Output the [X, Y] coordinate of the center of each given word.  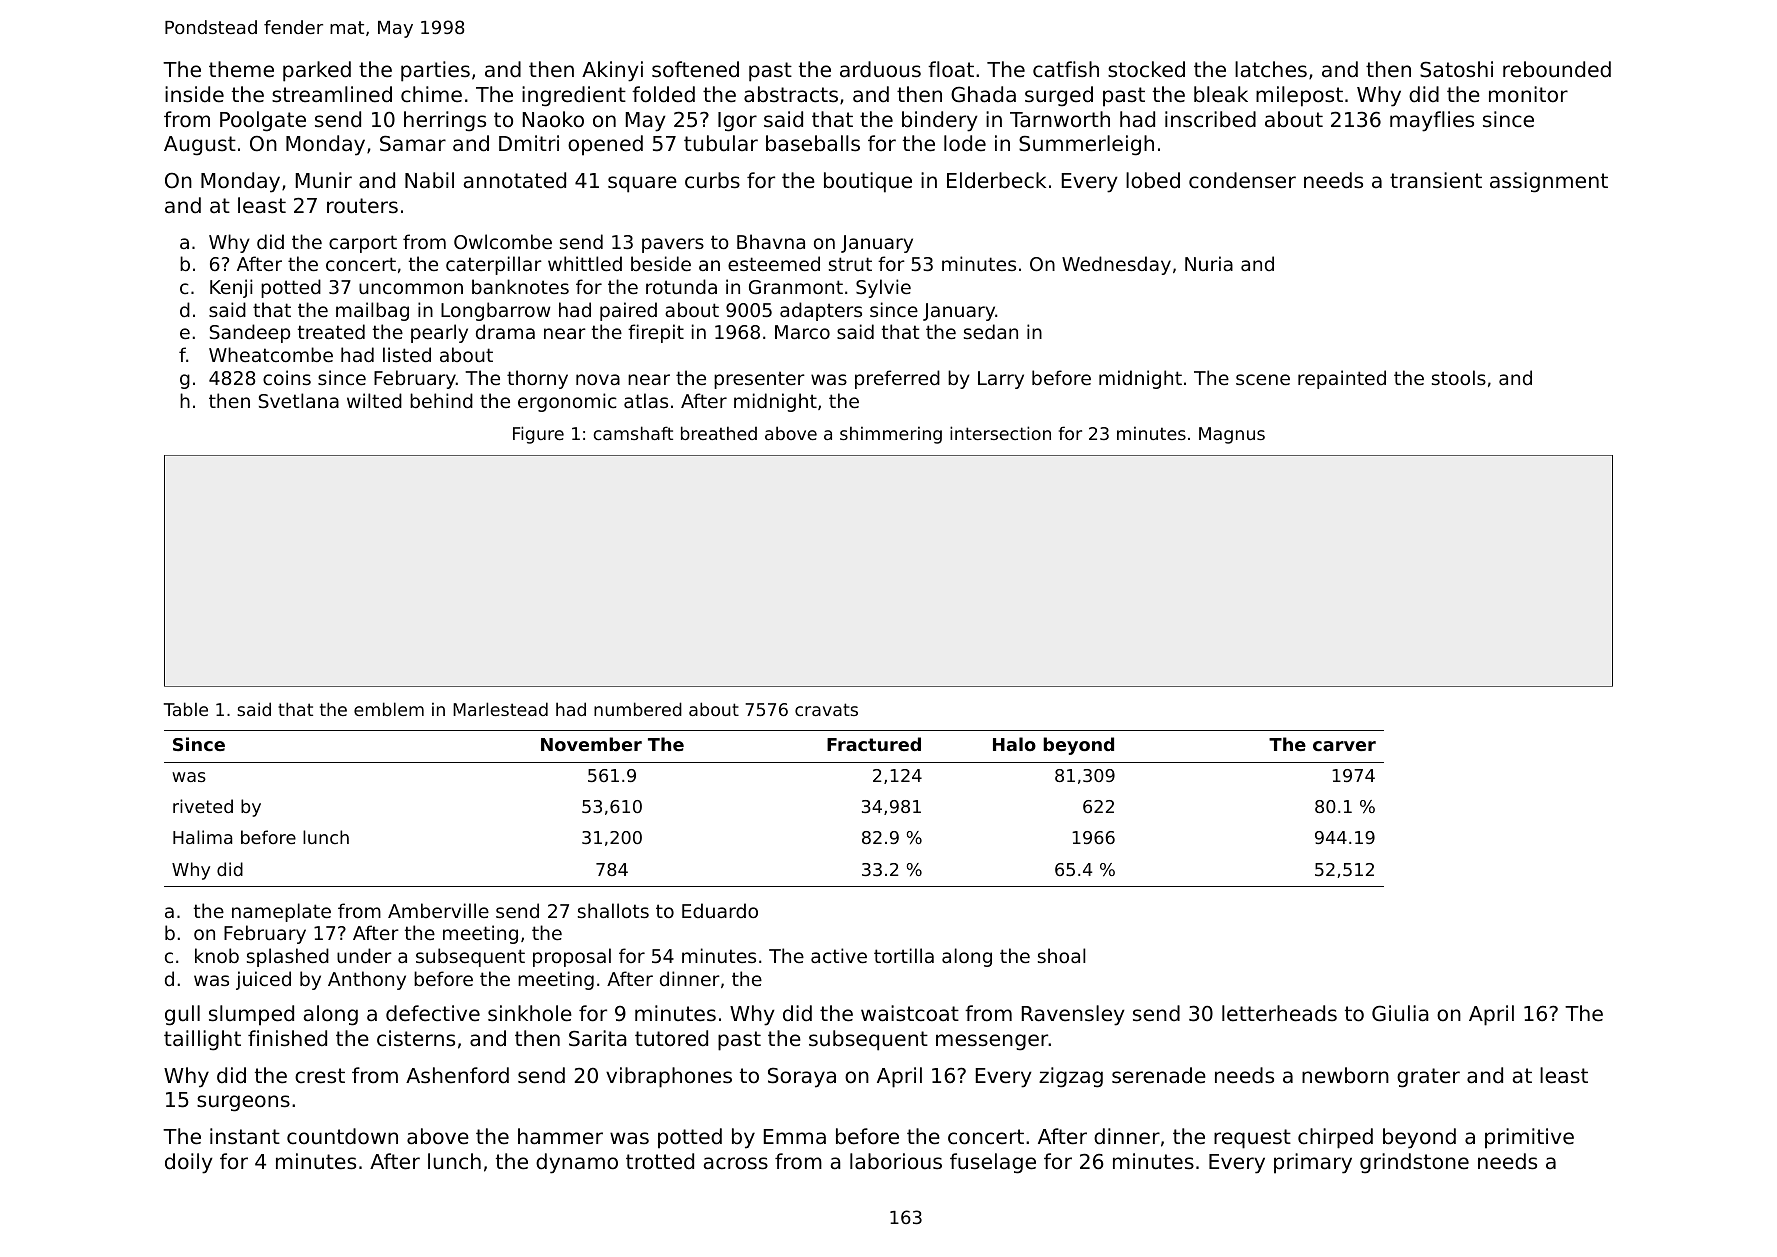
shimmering [891, 435]
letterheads [1279, 1013]
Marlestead [500, 709]
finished [287, 1038]
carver [1344, 746]
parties [435, 71]
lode [965, 143]
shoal [1061, 955]
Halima [202, 837]
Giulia [1400, 1013]
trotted [660, 1161]
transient [1436, 180]
